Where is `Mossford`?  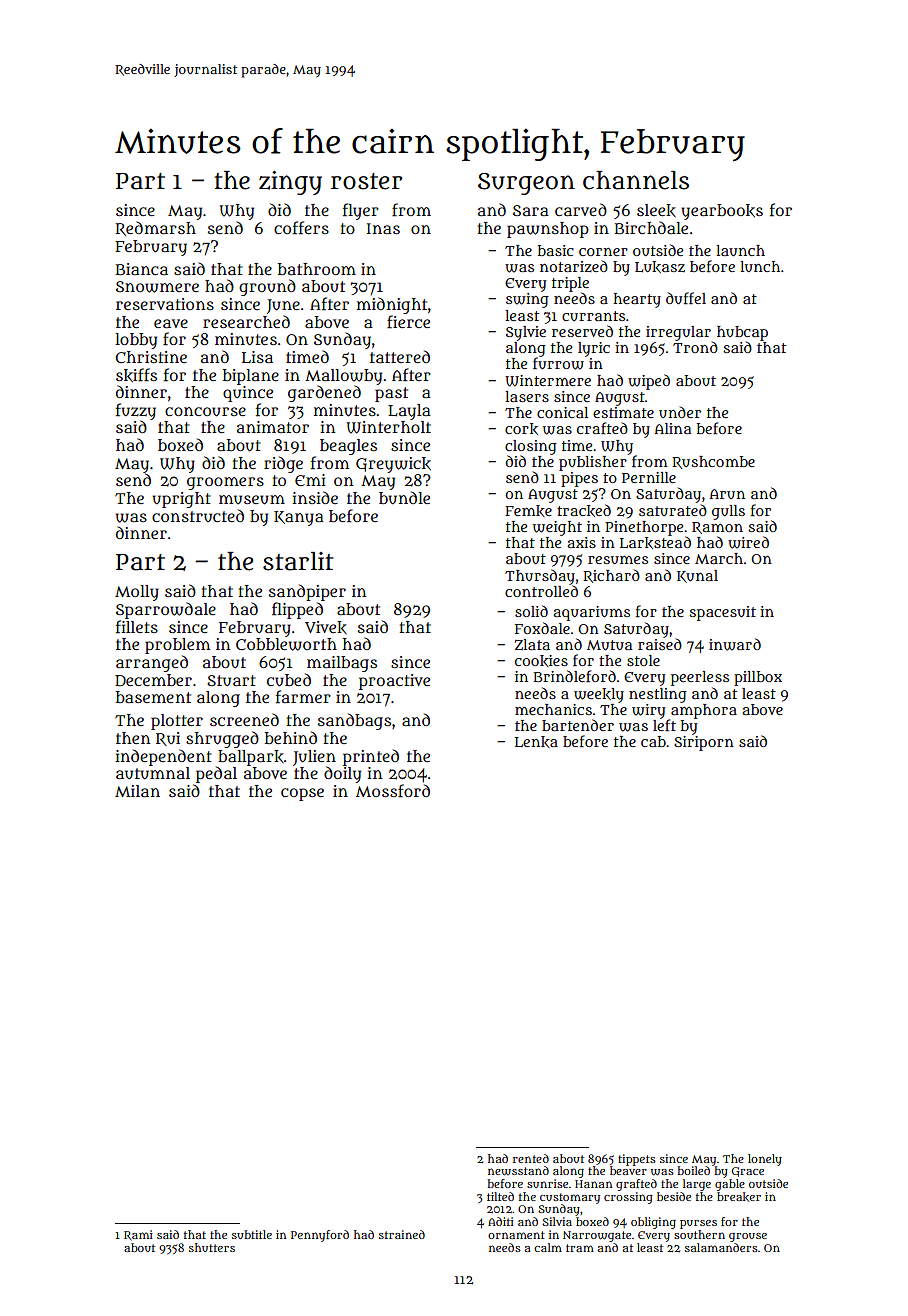
Mossford is located at coordinates (393, 791).
